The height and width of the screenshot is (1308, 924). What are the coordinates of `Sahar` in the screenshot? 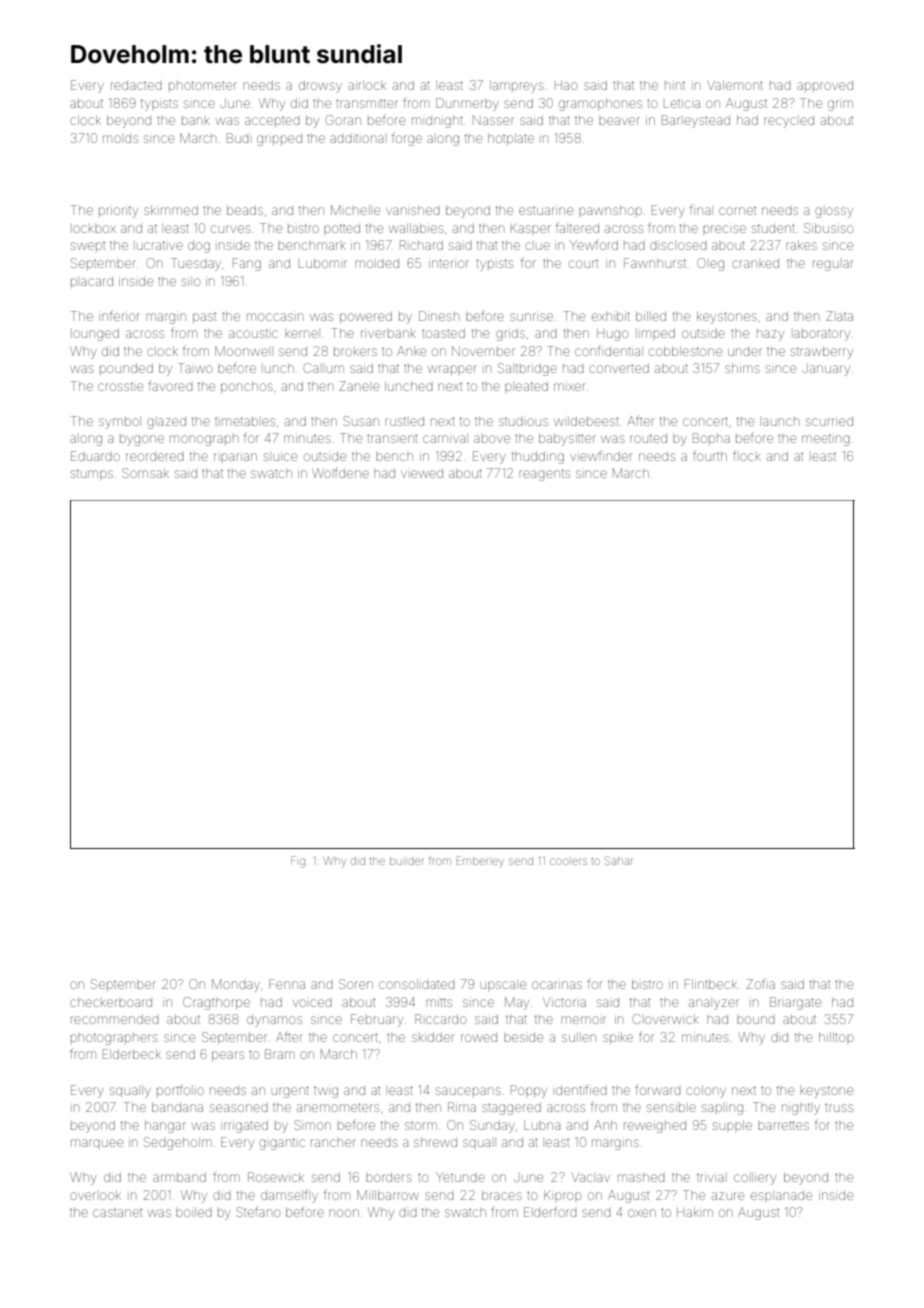 It's located at (618, 860).
